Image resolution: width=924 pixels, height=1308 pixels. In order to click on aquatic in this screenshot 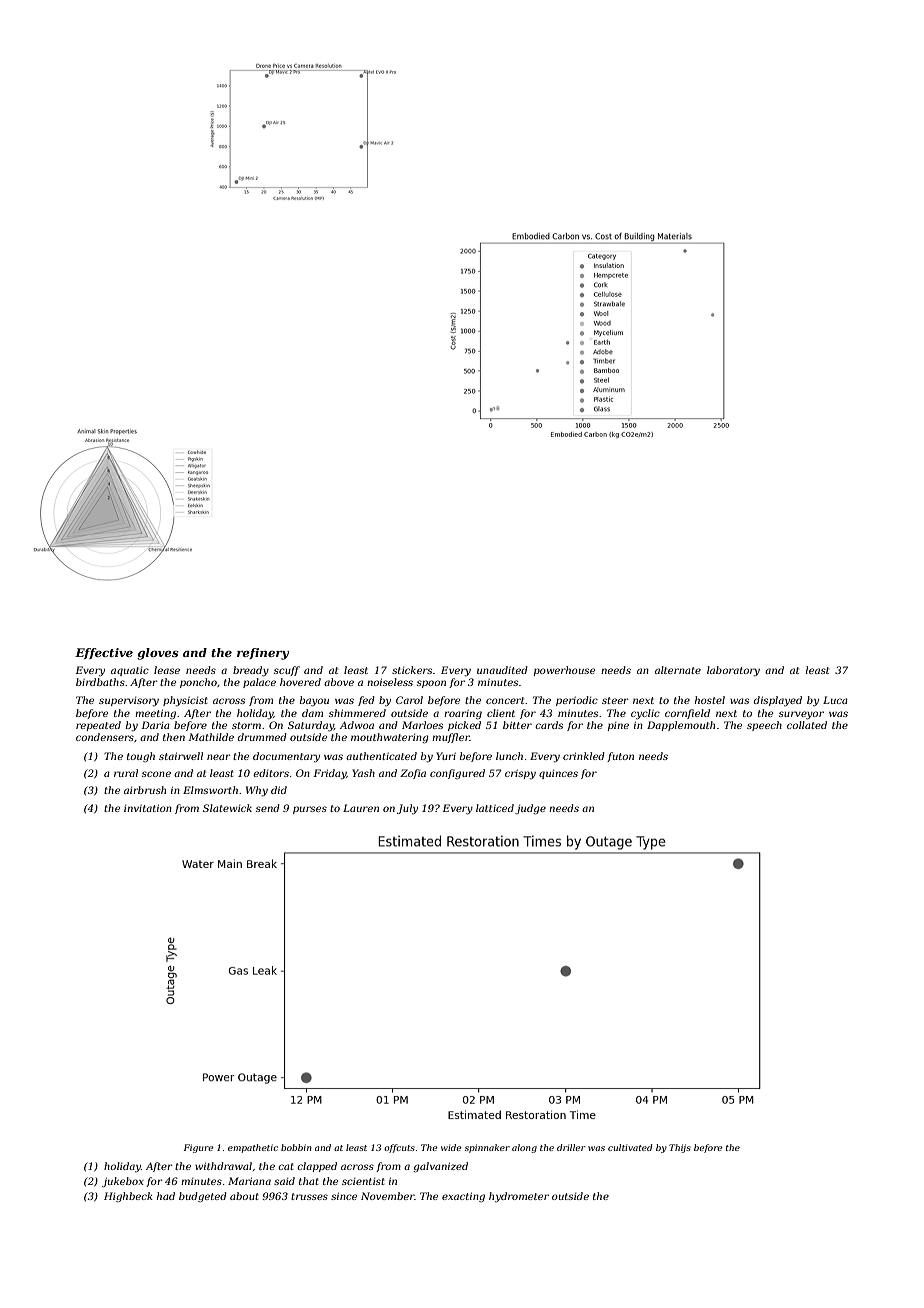, I will do `click(130, 671)`.
